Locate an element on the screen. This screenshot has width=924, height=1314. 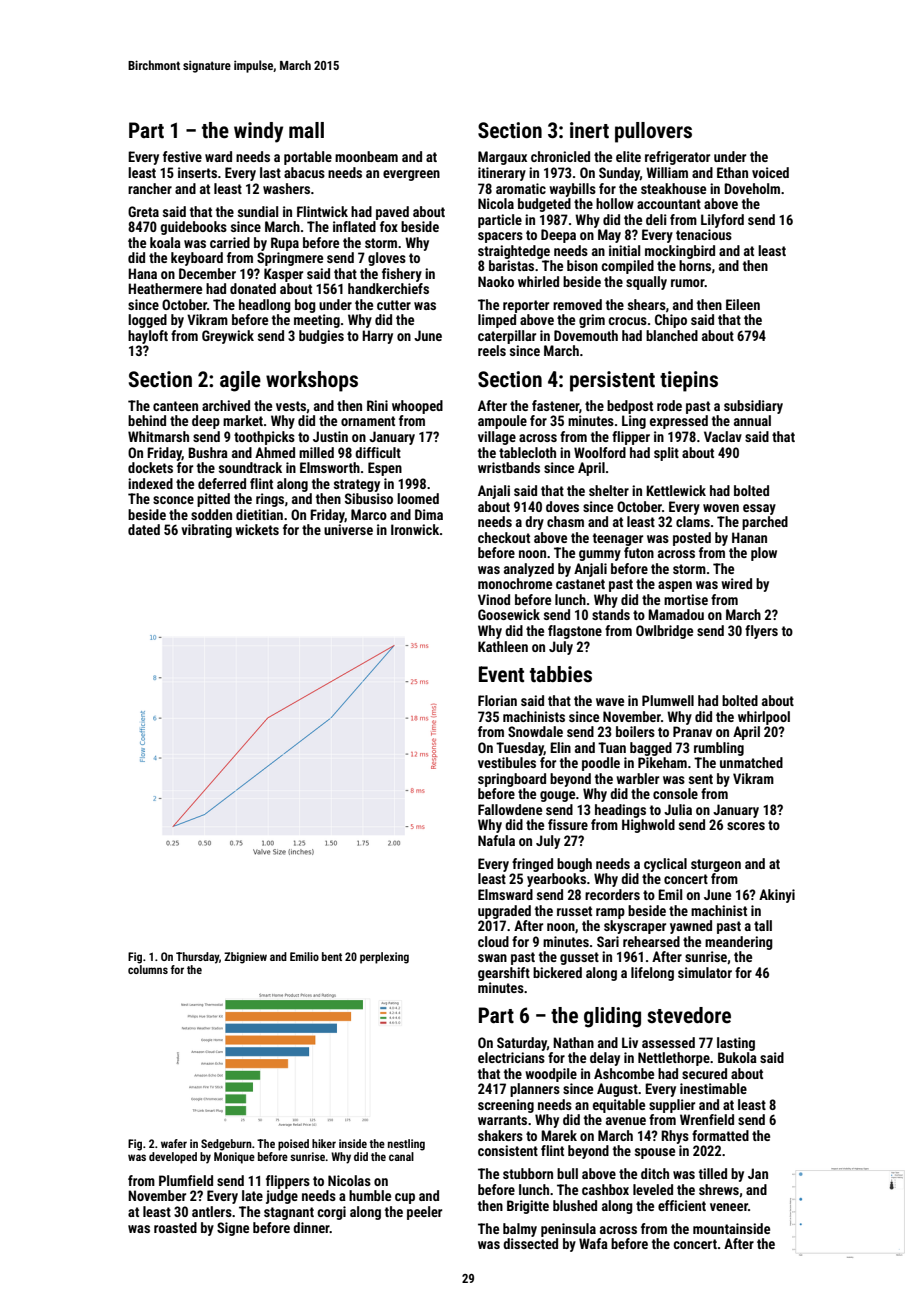
wafer is located at coordinates (174, 1143).
